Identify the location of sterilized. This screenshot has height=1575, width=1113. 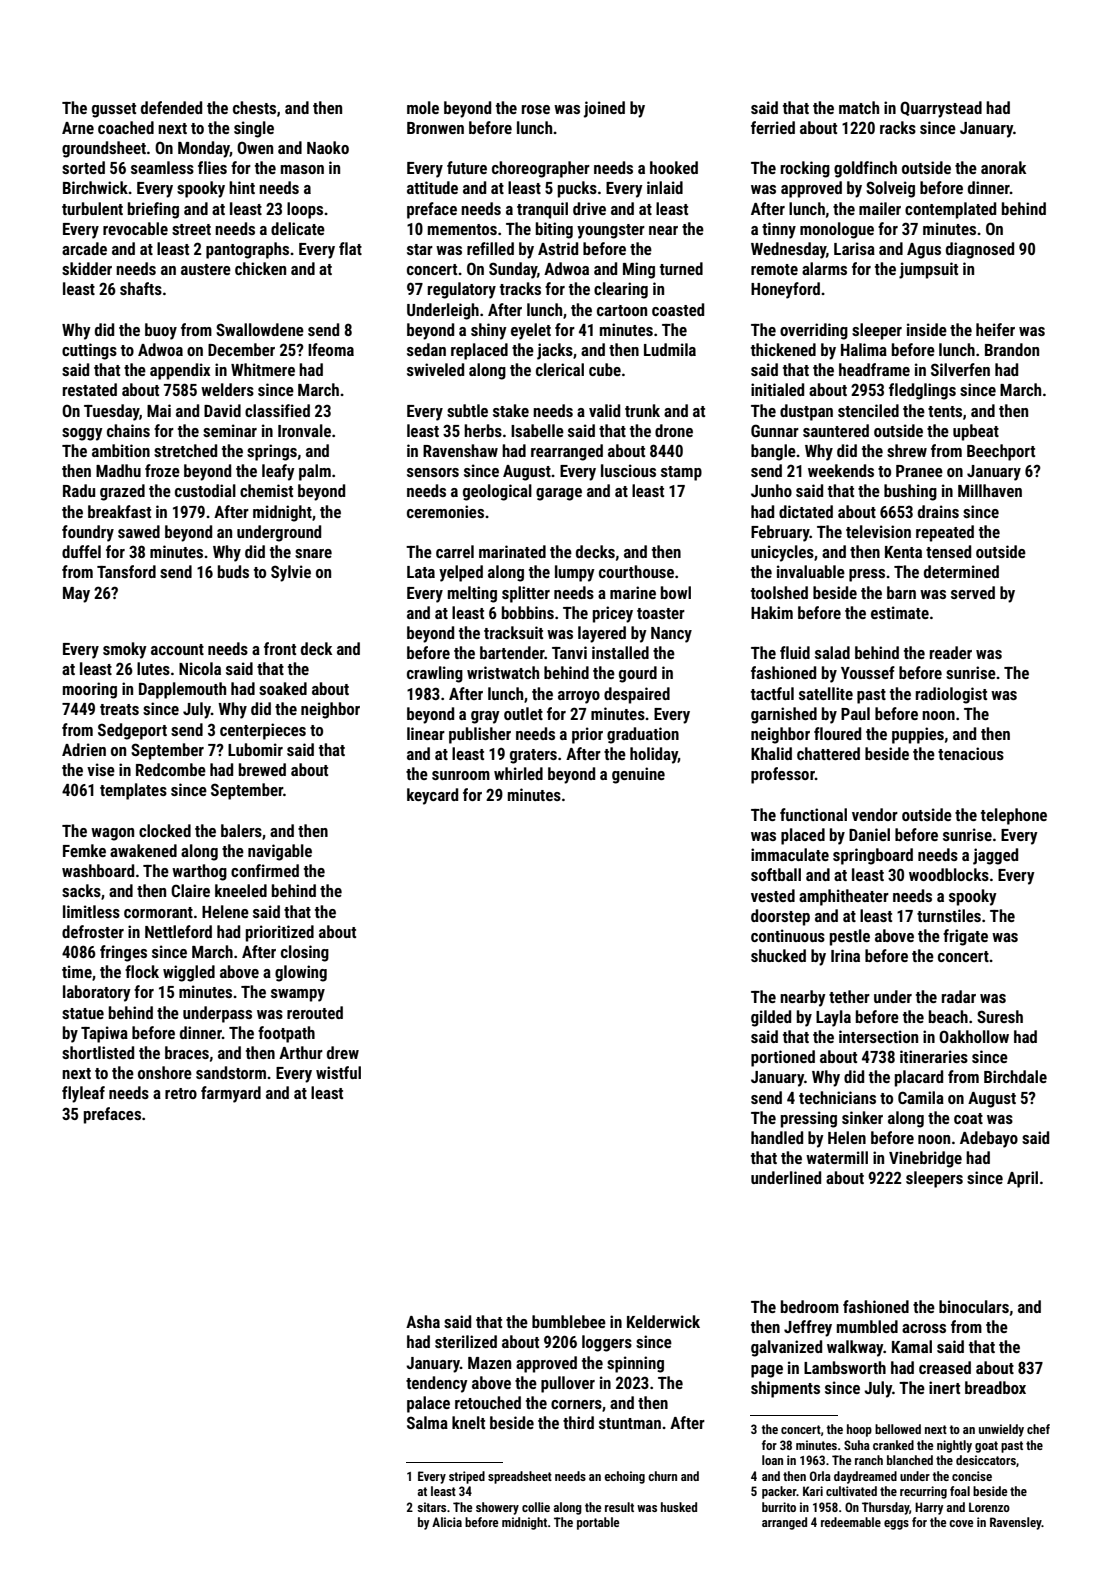
(466, 1341).
